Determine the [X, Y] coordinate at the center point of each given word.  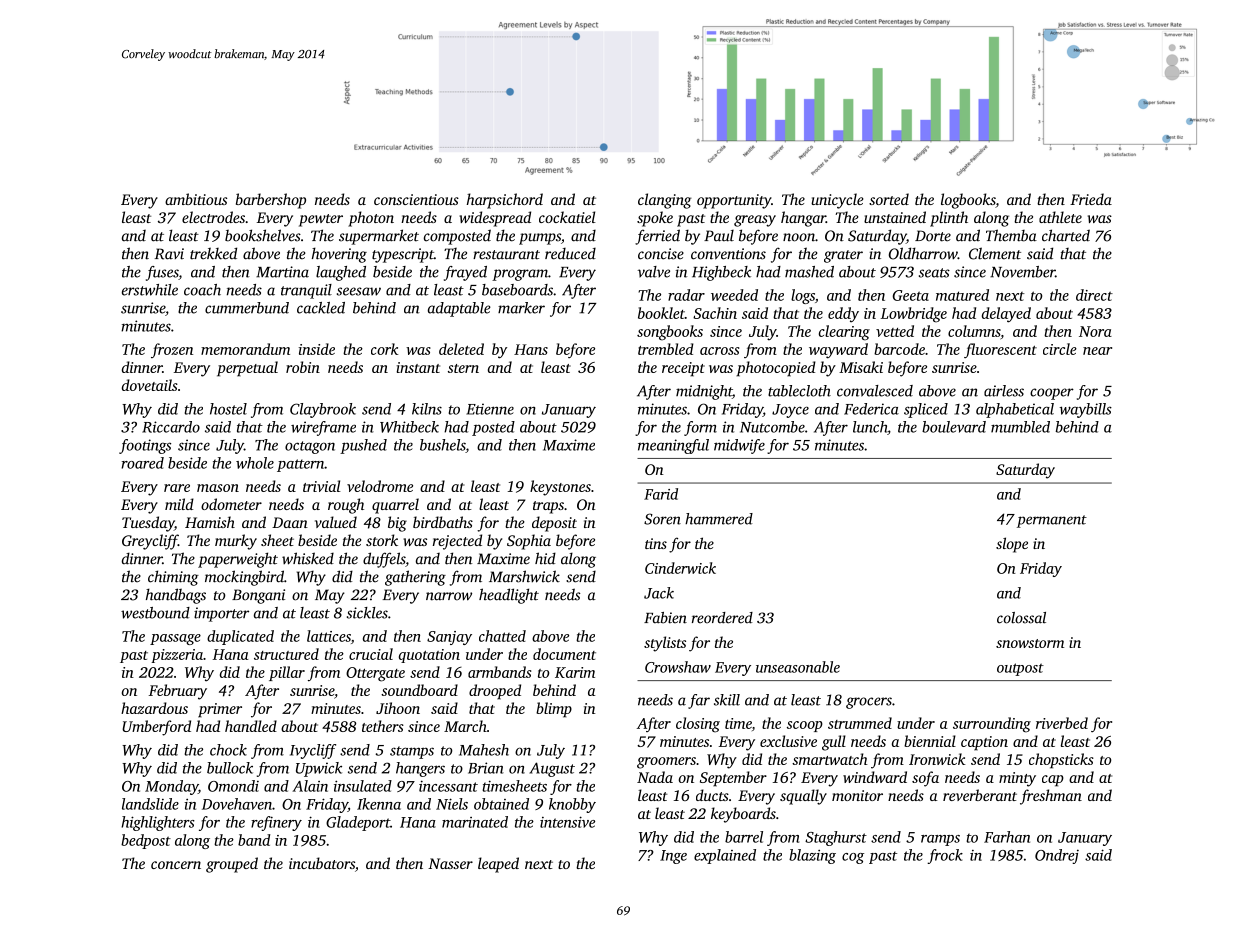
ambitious [196, 199]
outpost [1020, 669]
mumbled [1020, 427]
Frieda [1091, 199]
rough [346, 506]
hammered [719, 519]
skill [727, 700]
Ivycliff [313, 751]
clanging [664, 201]
